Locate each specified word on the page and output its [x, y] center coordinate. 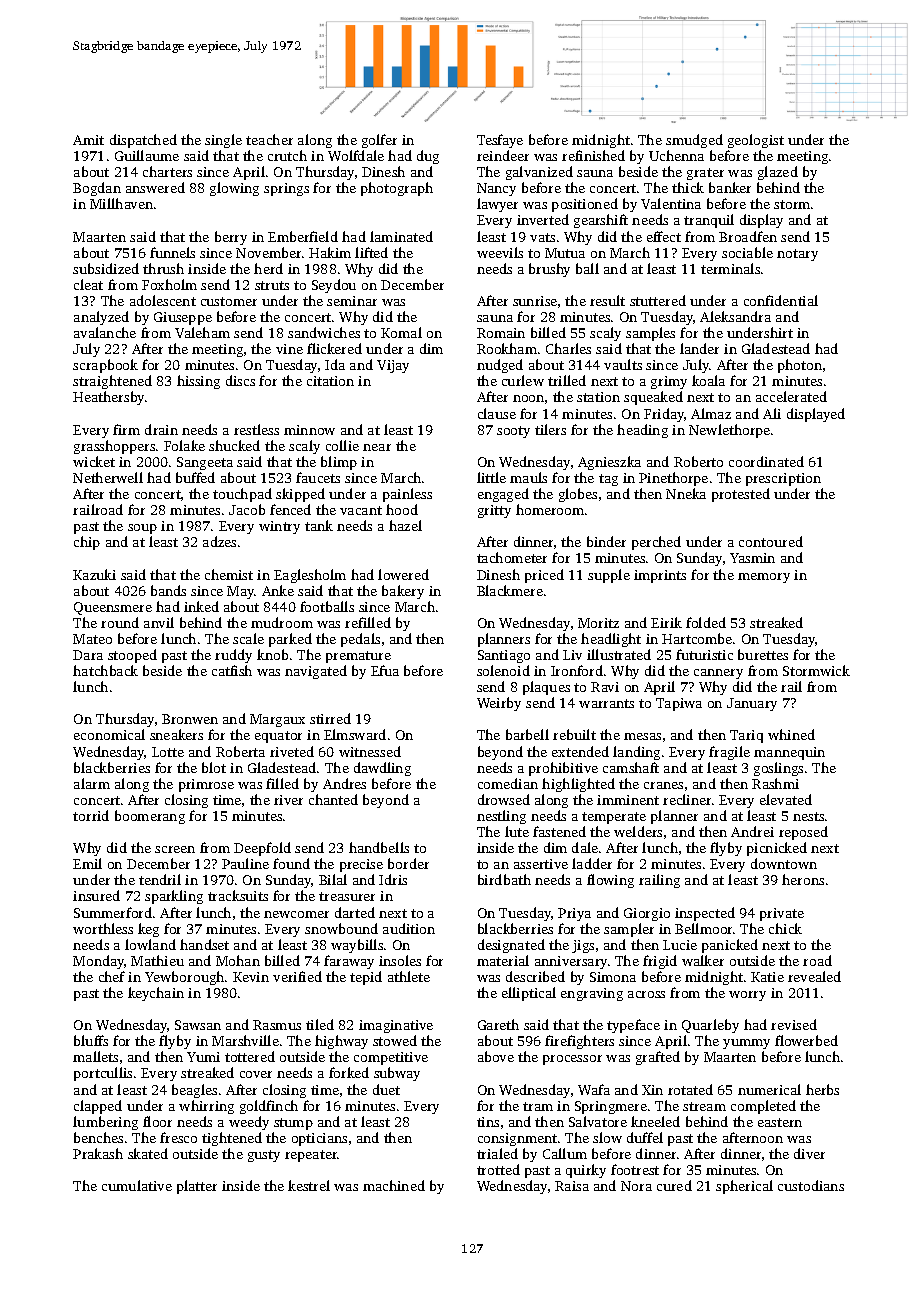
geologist [756, 141]
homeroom [550, 509]
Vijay [393, 366]
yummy [746, 1044]
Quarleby [710, 1026]
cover [256, 1074]
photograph [397, 189]
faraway [349, 962]
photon [800, 366]
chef [112, 976]
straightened [112, 382]
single [223, 141]
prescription [783, 479]
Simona [613, 977]
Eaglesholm [310, 576]
